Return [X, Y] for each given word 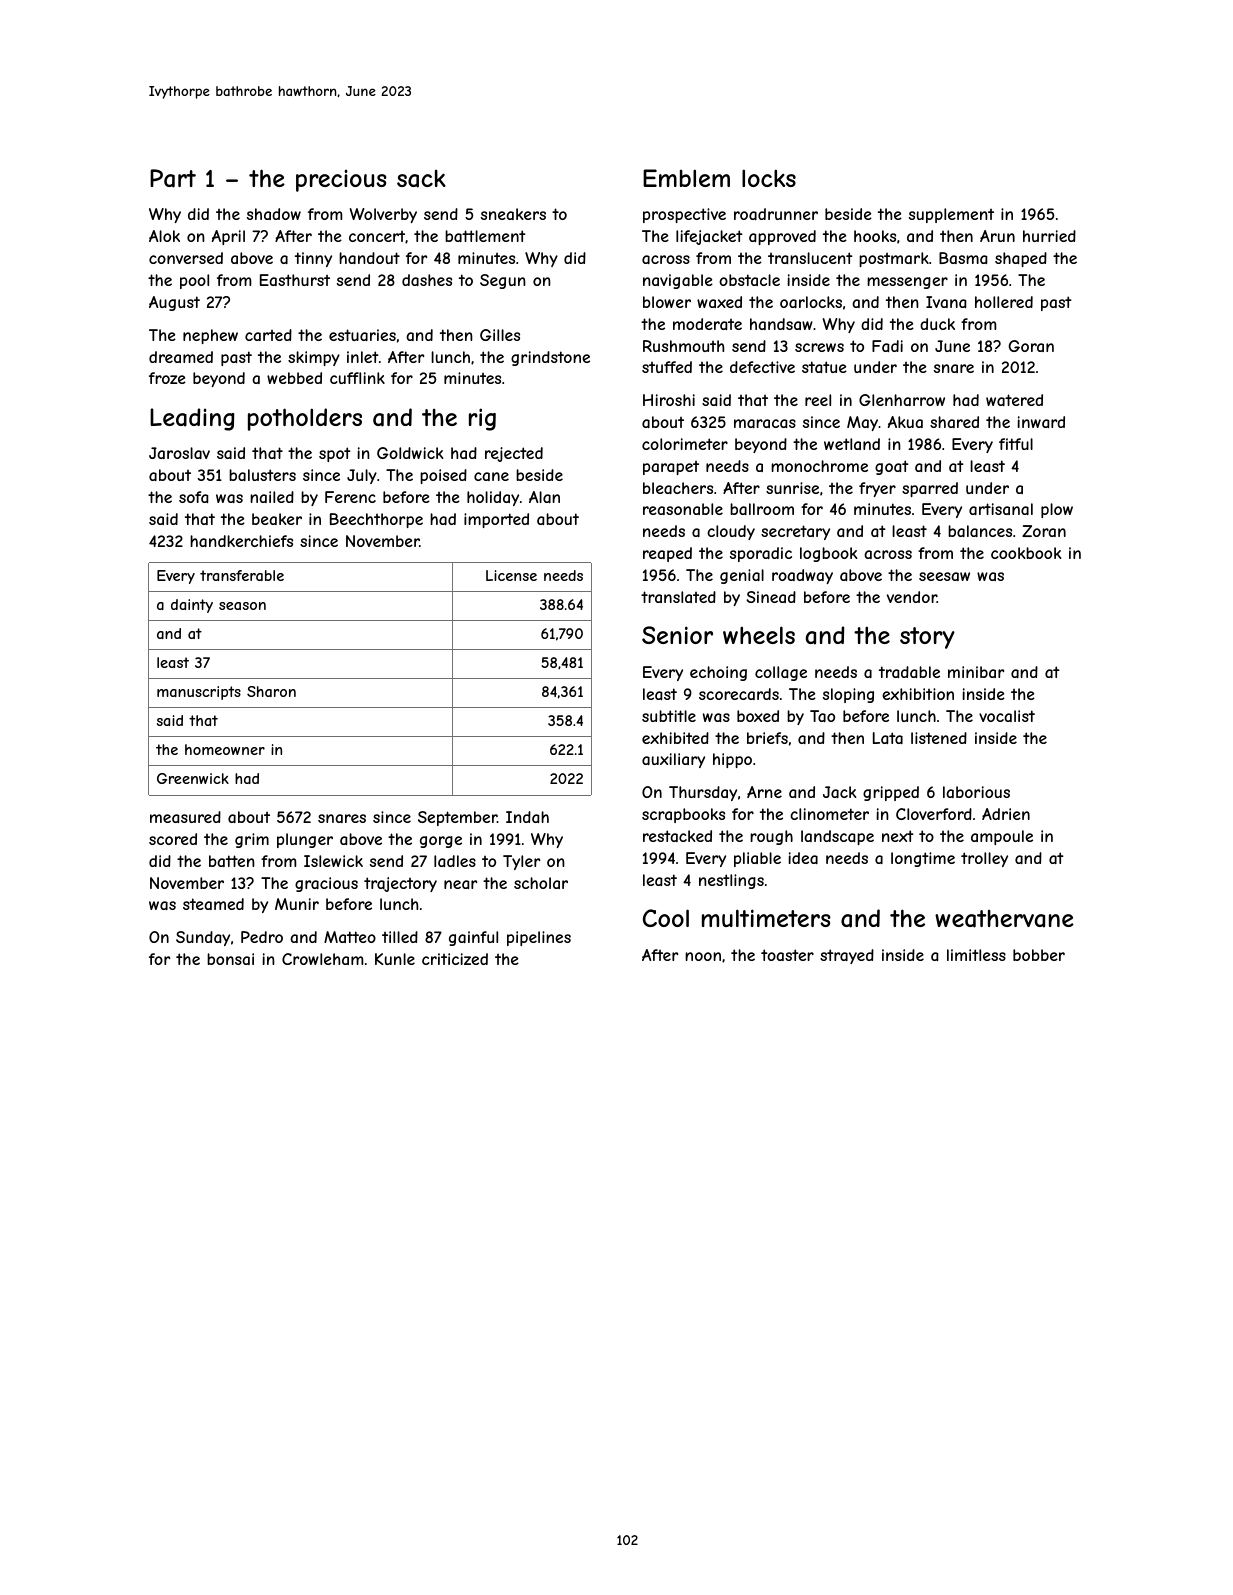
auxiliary [673, 760]
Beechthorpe [376, 520]
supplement [951, 215]
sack [421, 179]
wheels [759, 635]
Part [173, 178]
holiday [493, 498]
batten [232, 861]
